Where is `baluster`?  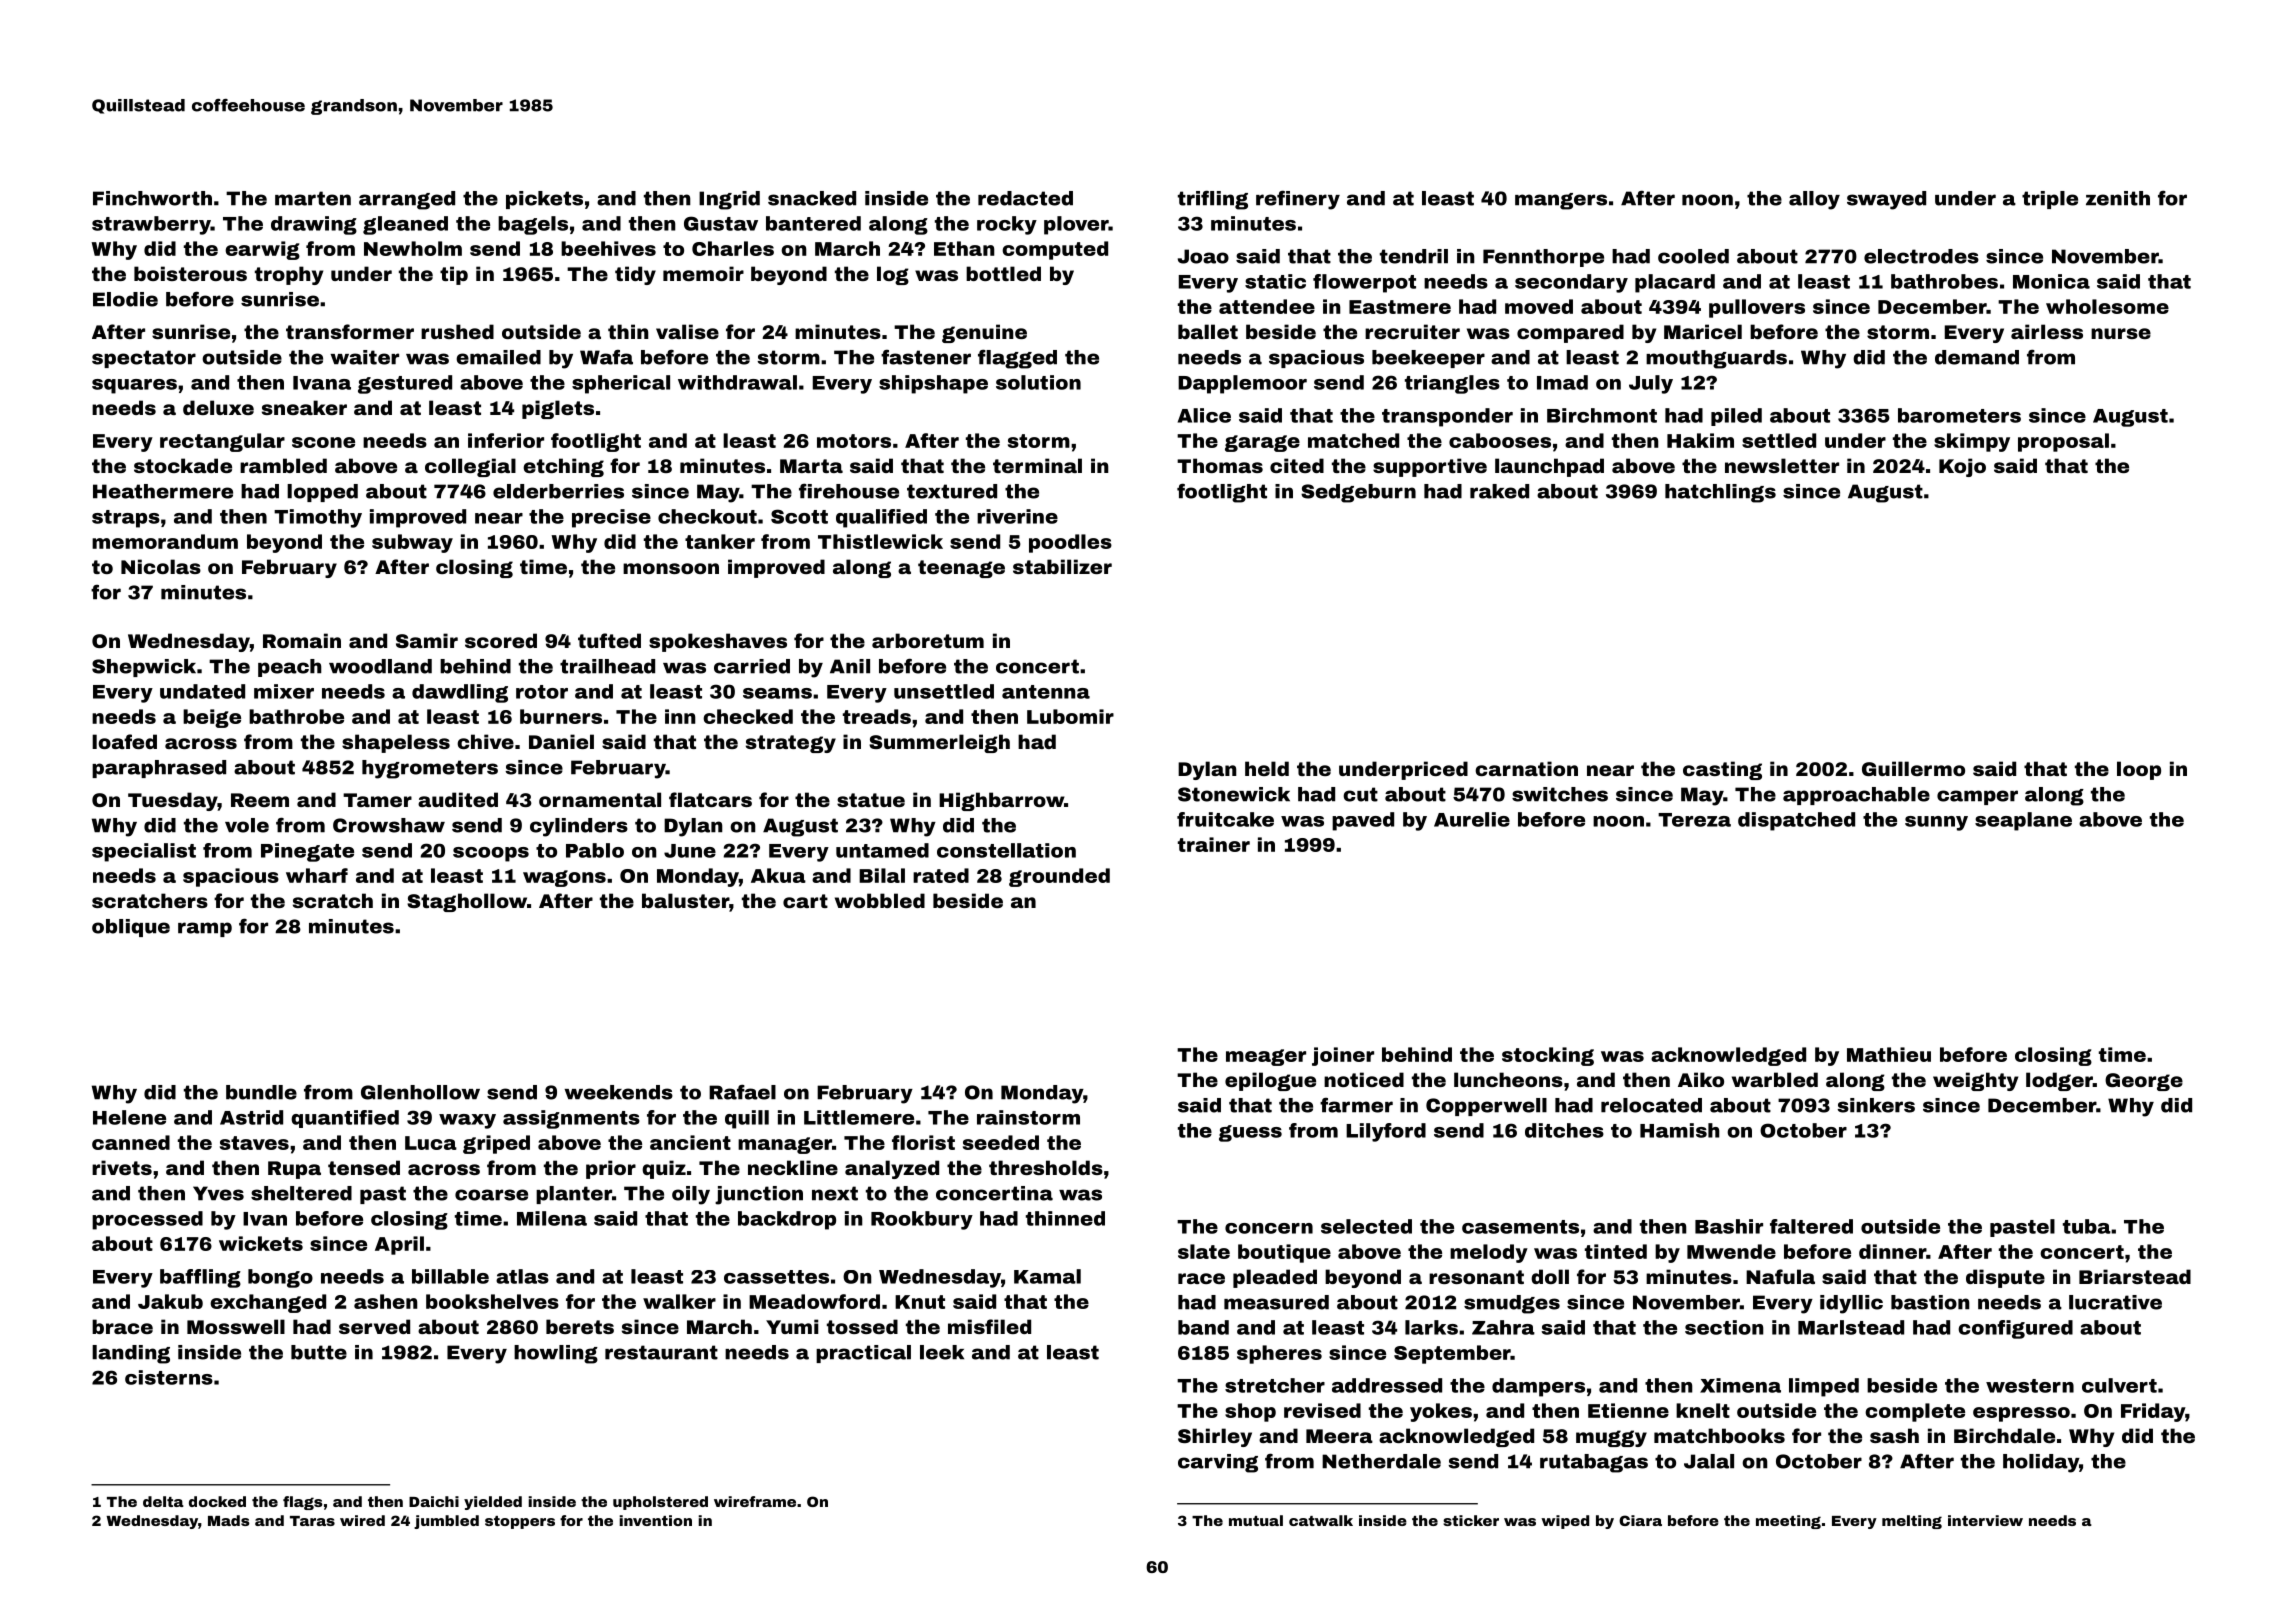 baluster is located at coordinates (685, 900).
